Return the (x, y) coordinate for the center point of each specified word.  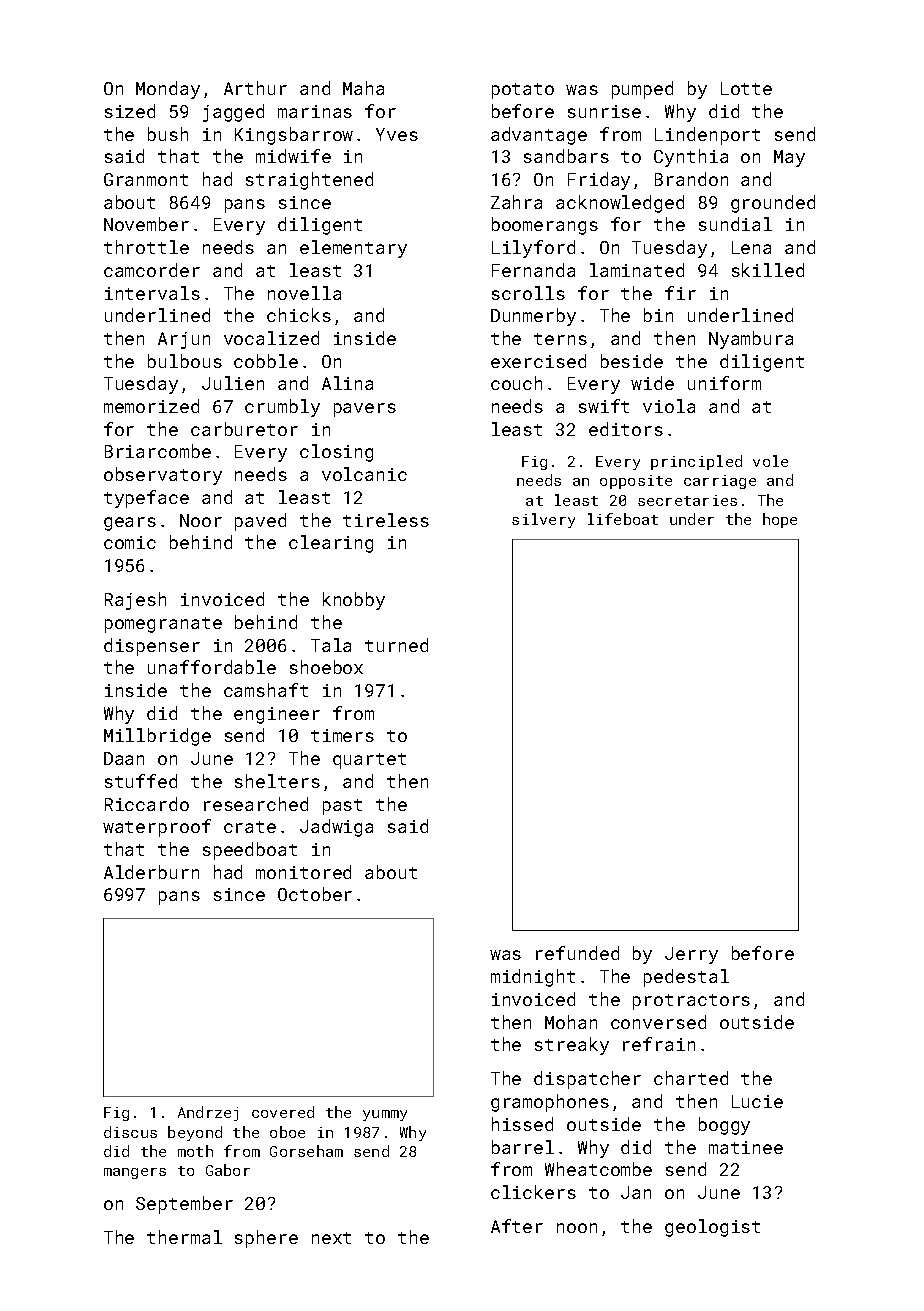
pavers (365, 410)
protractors (691, 1002)
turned (396, 645)
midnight (533, 978)
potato (523, 91)
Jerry (691, 955)
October (315, 894)
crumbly (282, 408)
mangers (135, 1173)
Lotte (746, 88)
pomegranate (163, 625)
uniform (724, 383)
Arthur (255, 88)
